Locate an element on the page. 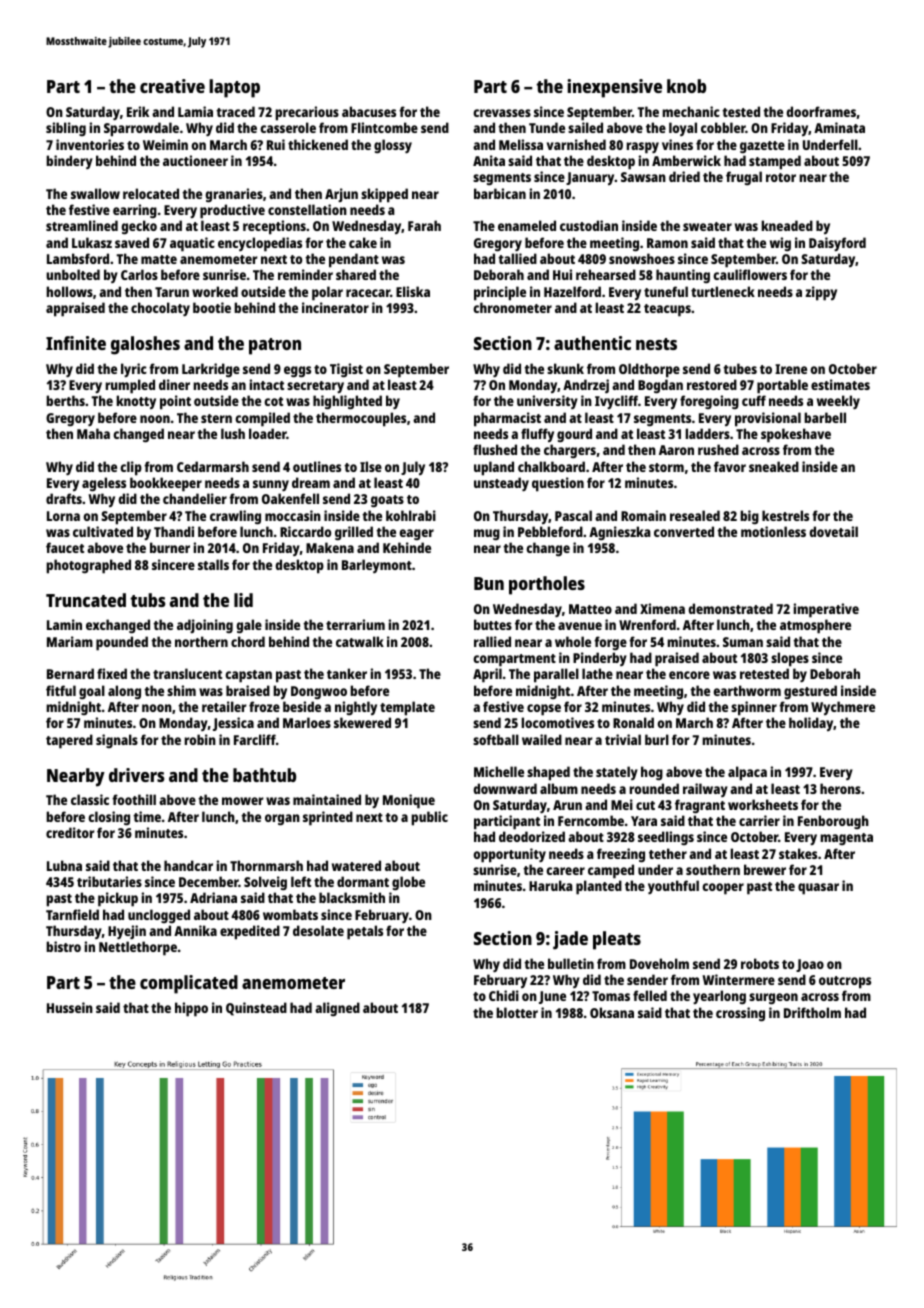  Bogdan is located at coordinates (660, 386).
